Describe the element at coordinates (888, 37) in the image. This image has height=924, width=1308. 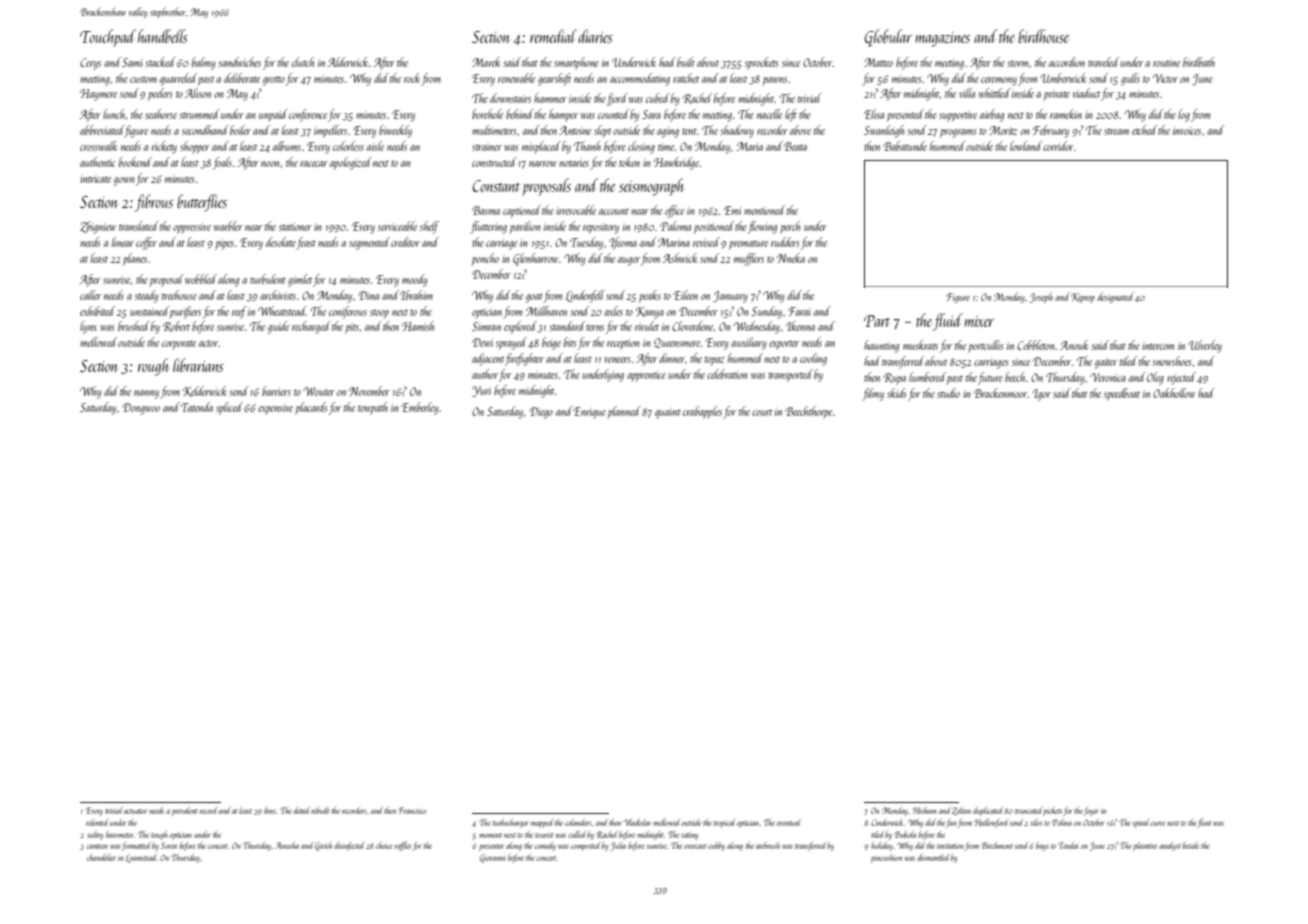
I see `Globular` at that location.
